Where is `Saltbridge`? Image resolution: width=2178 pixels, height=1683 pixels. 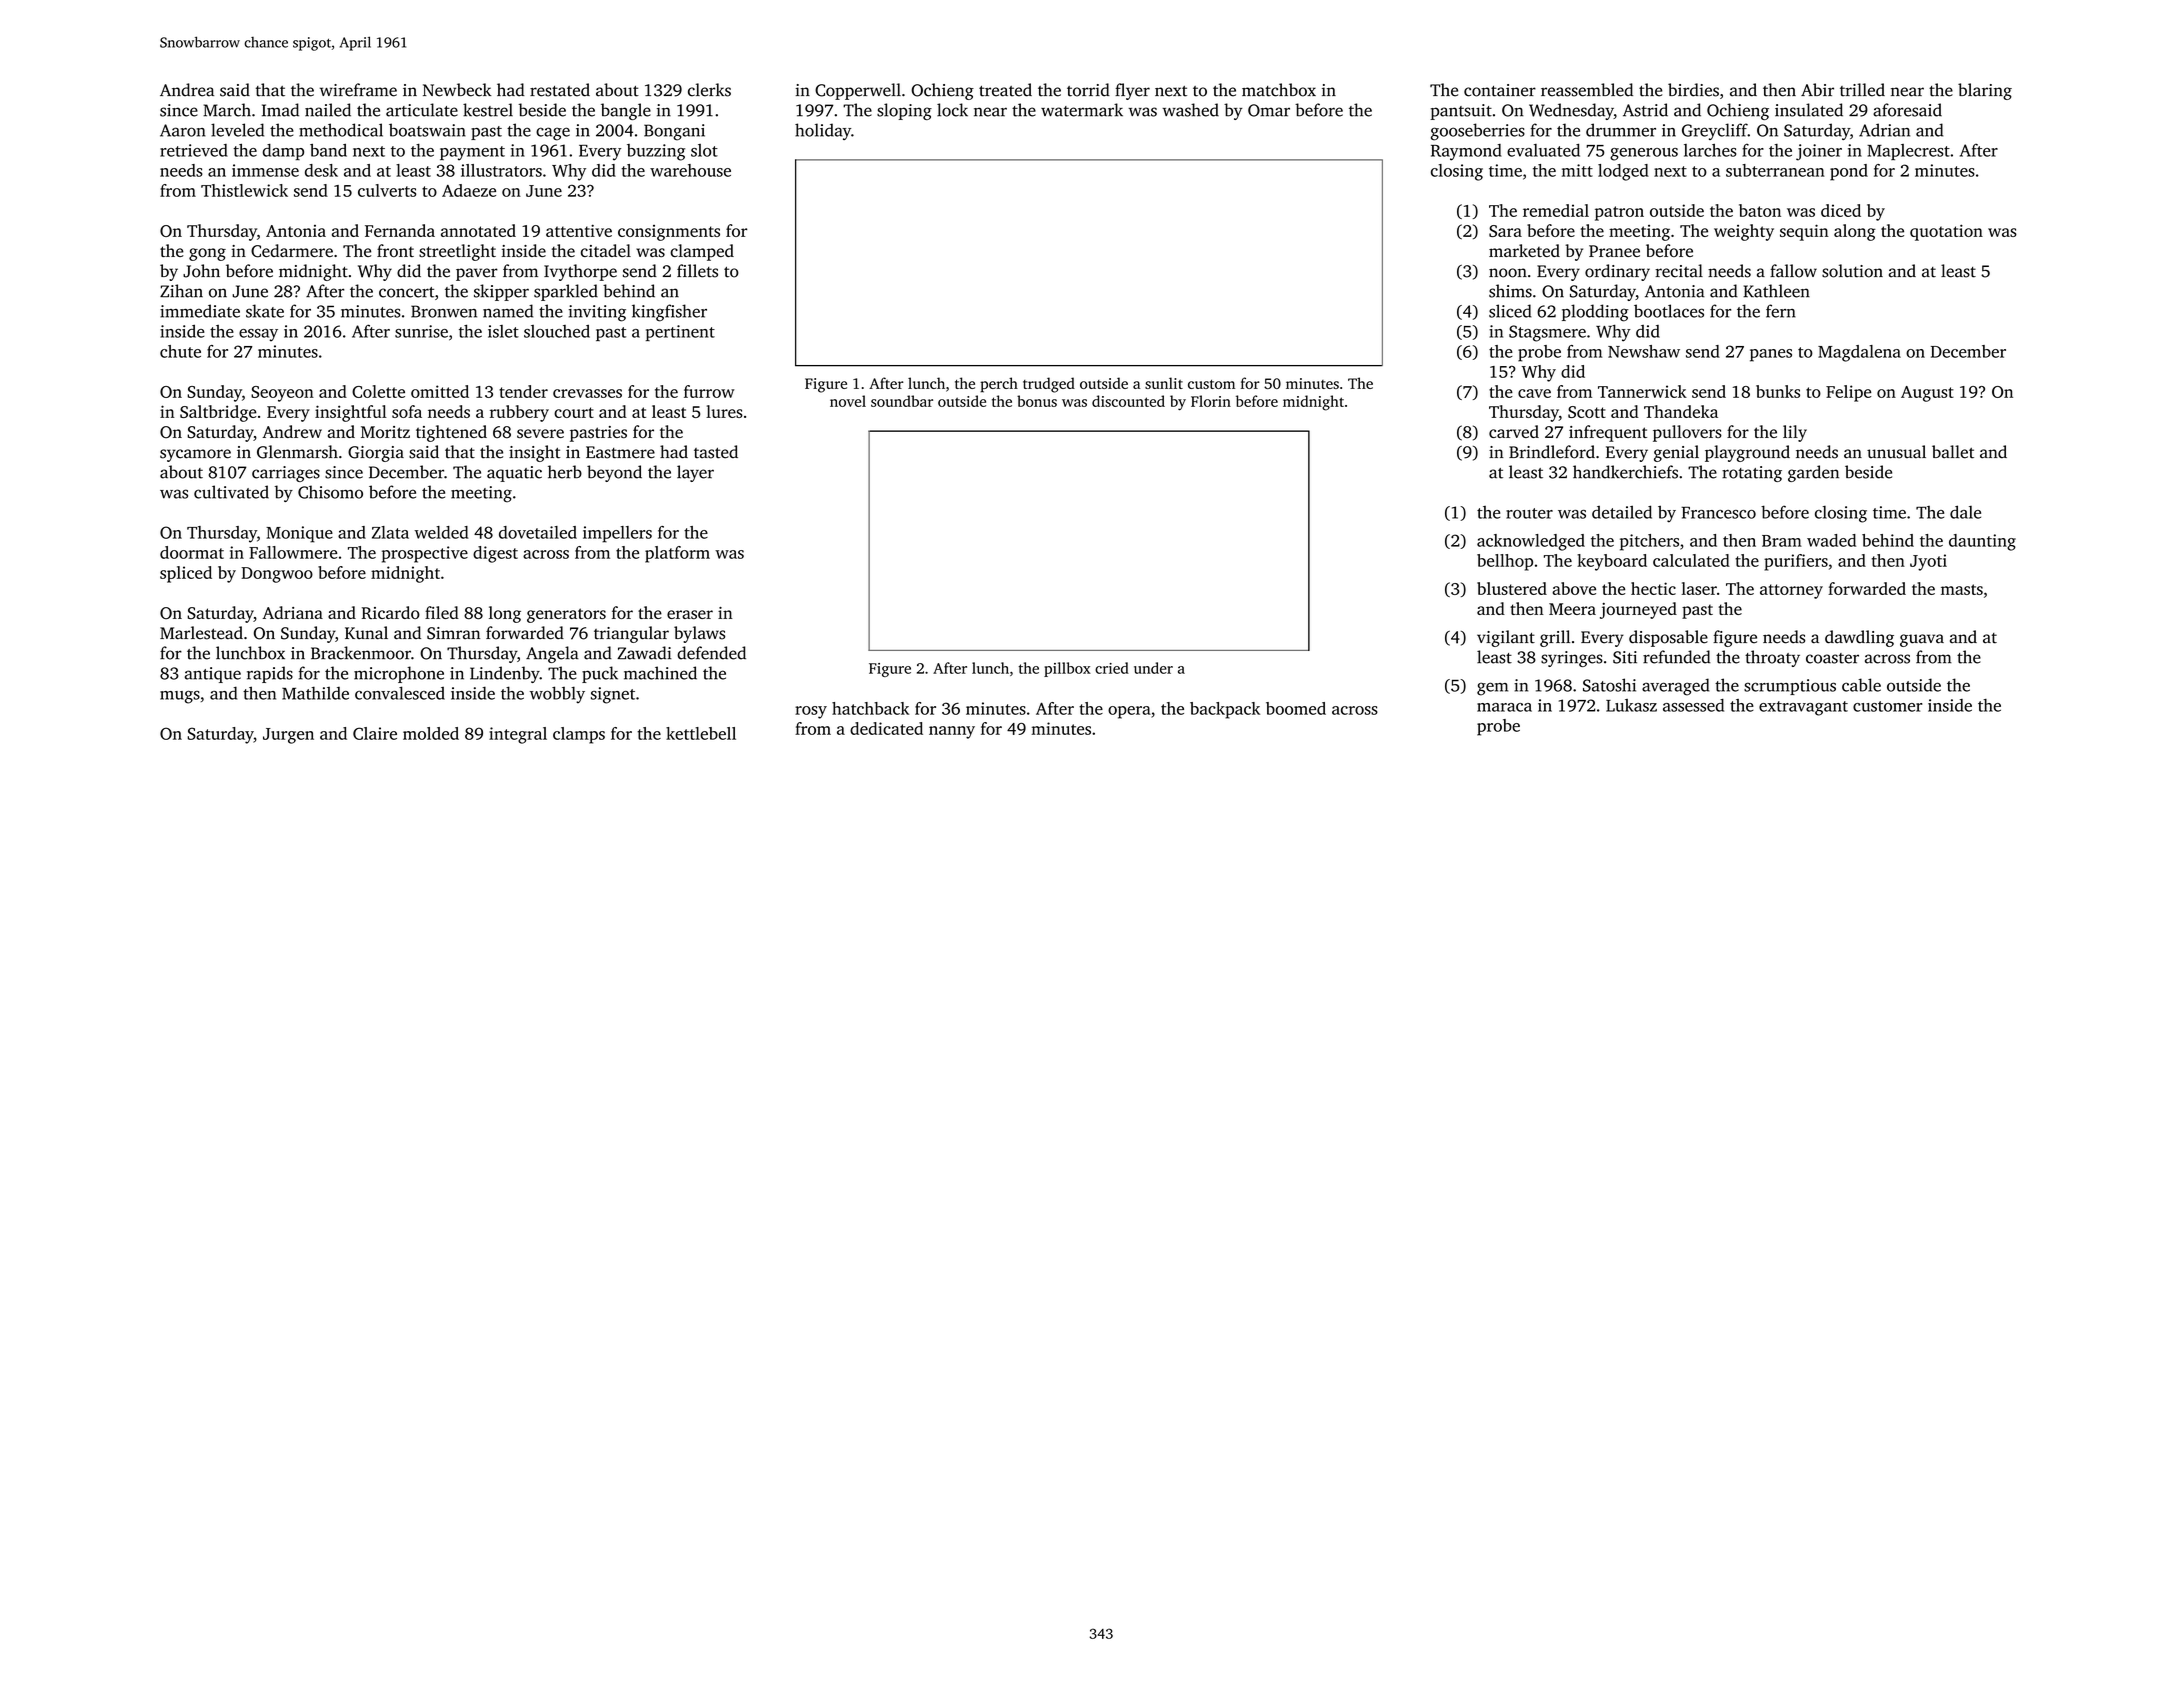 Saltbridge is located at coordinates (218, 413).
